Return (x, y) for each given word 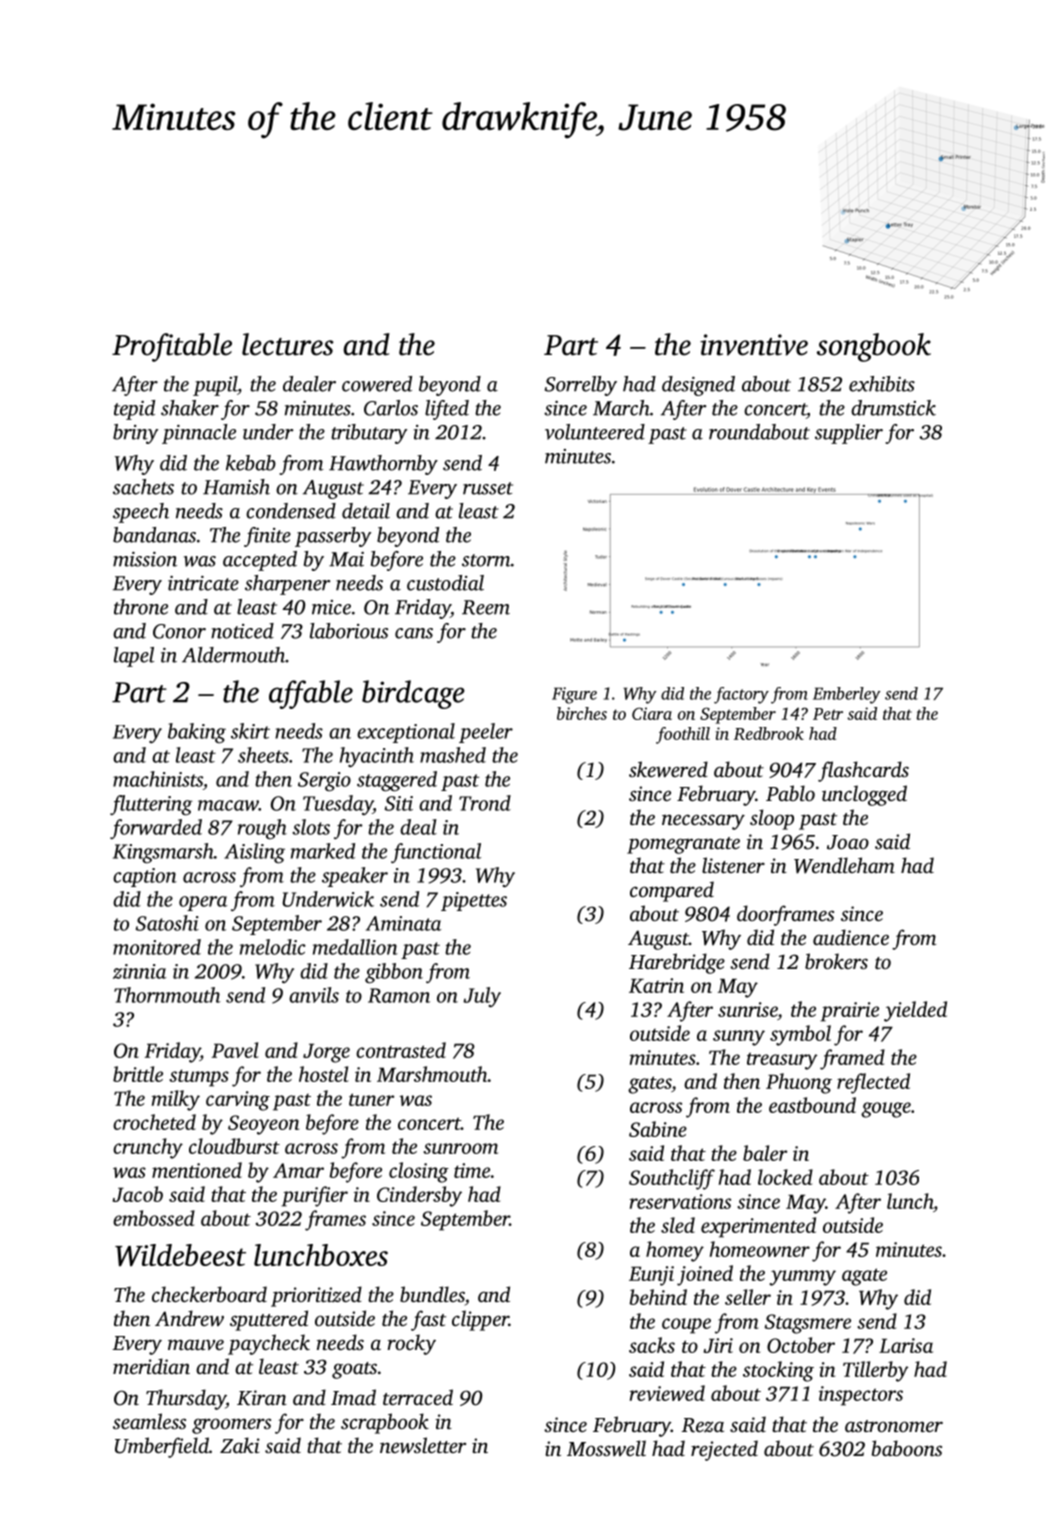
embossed (154, 1218)
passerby (333, 537)
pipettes (474, 901)
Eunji (651, 1276)
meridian (151, 1366)
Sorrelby (581, 386)
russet (488, 488)
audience (851, 937)
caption (145, 877)
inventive (754, 345)
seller (748, 1297)
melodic (273, 947)
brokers (836, 961)
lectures (288, 344)
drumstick (893, 408)
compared (672, 891)
